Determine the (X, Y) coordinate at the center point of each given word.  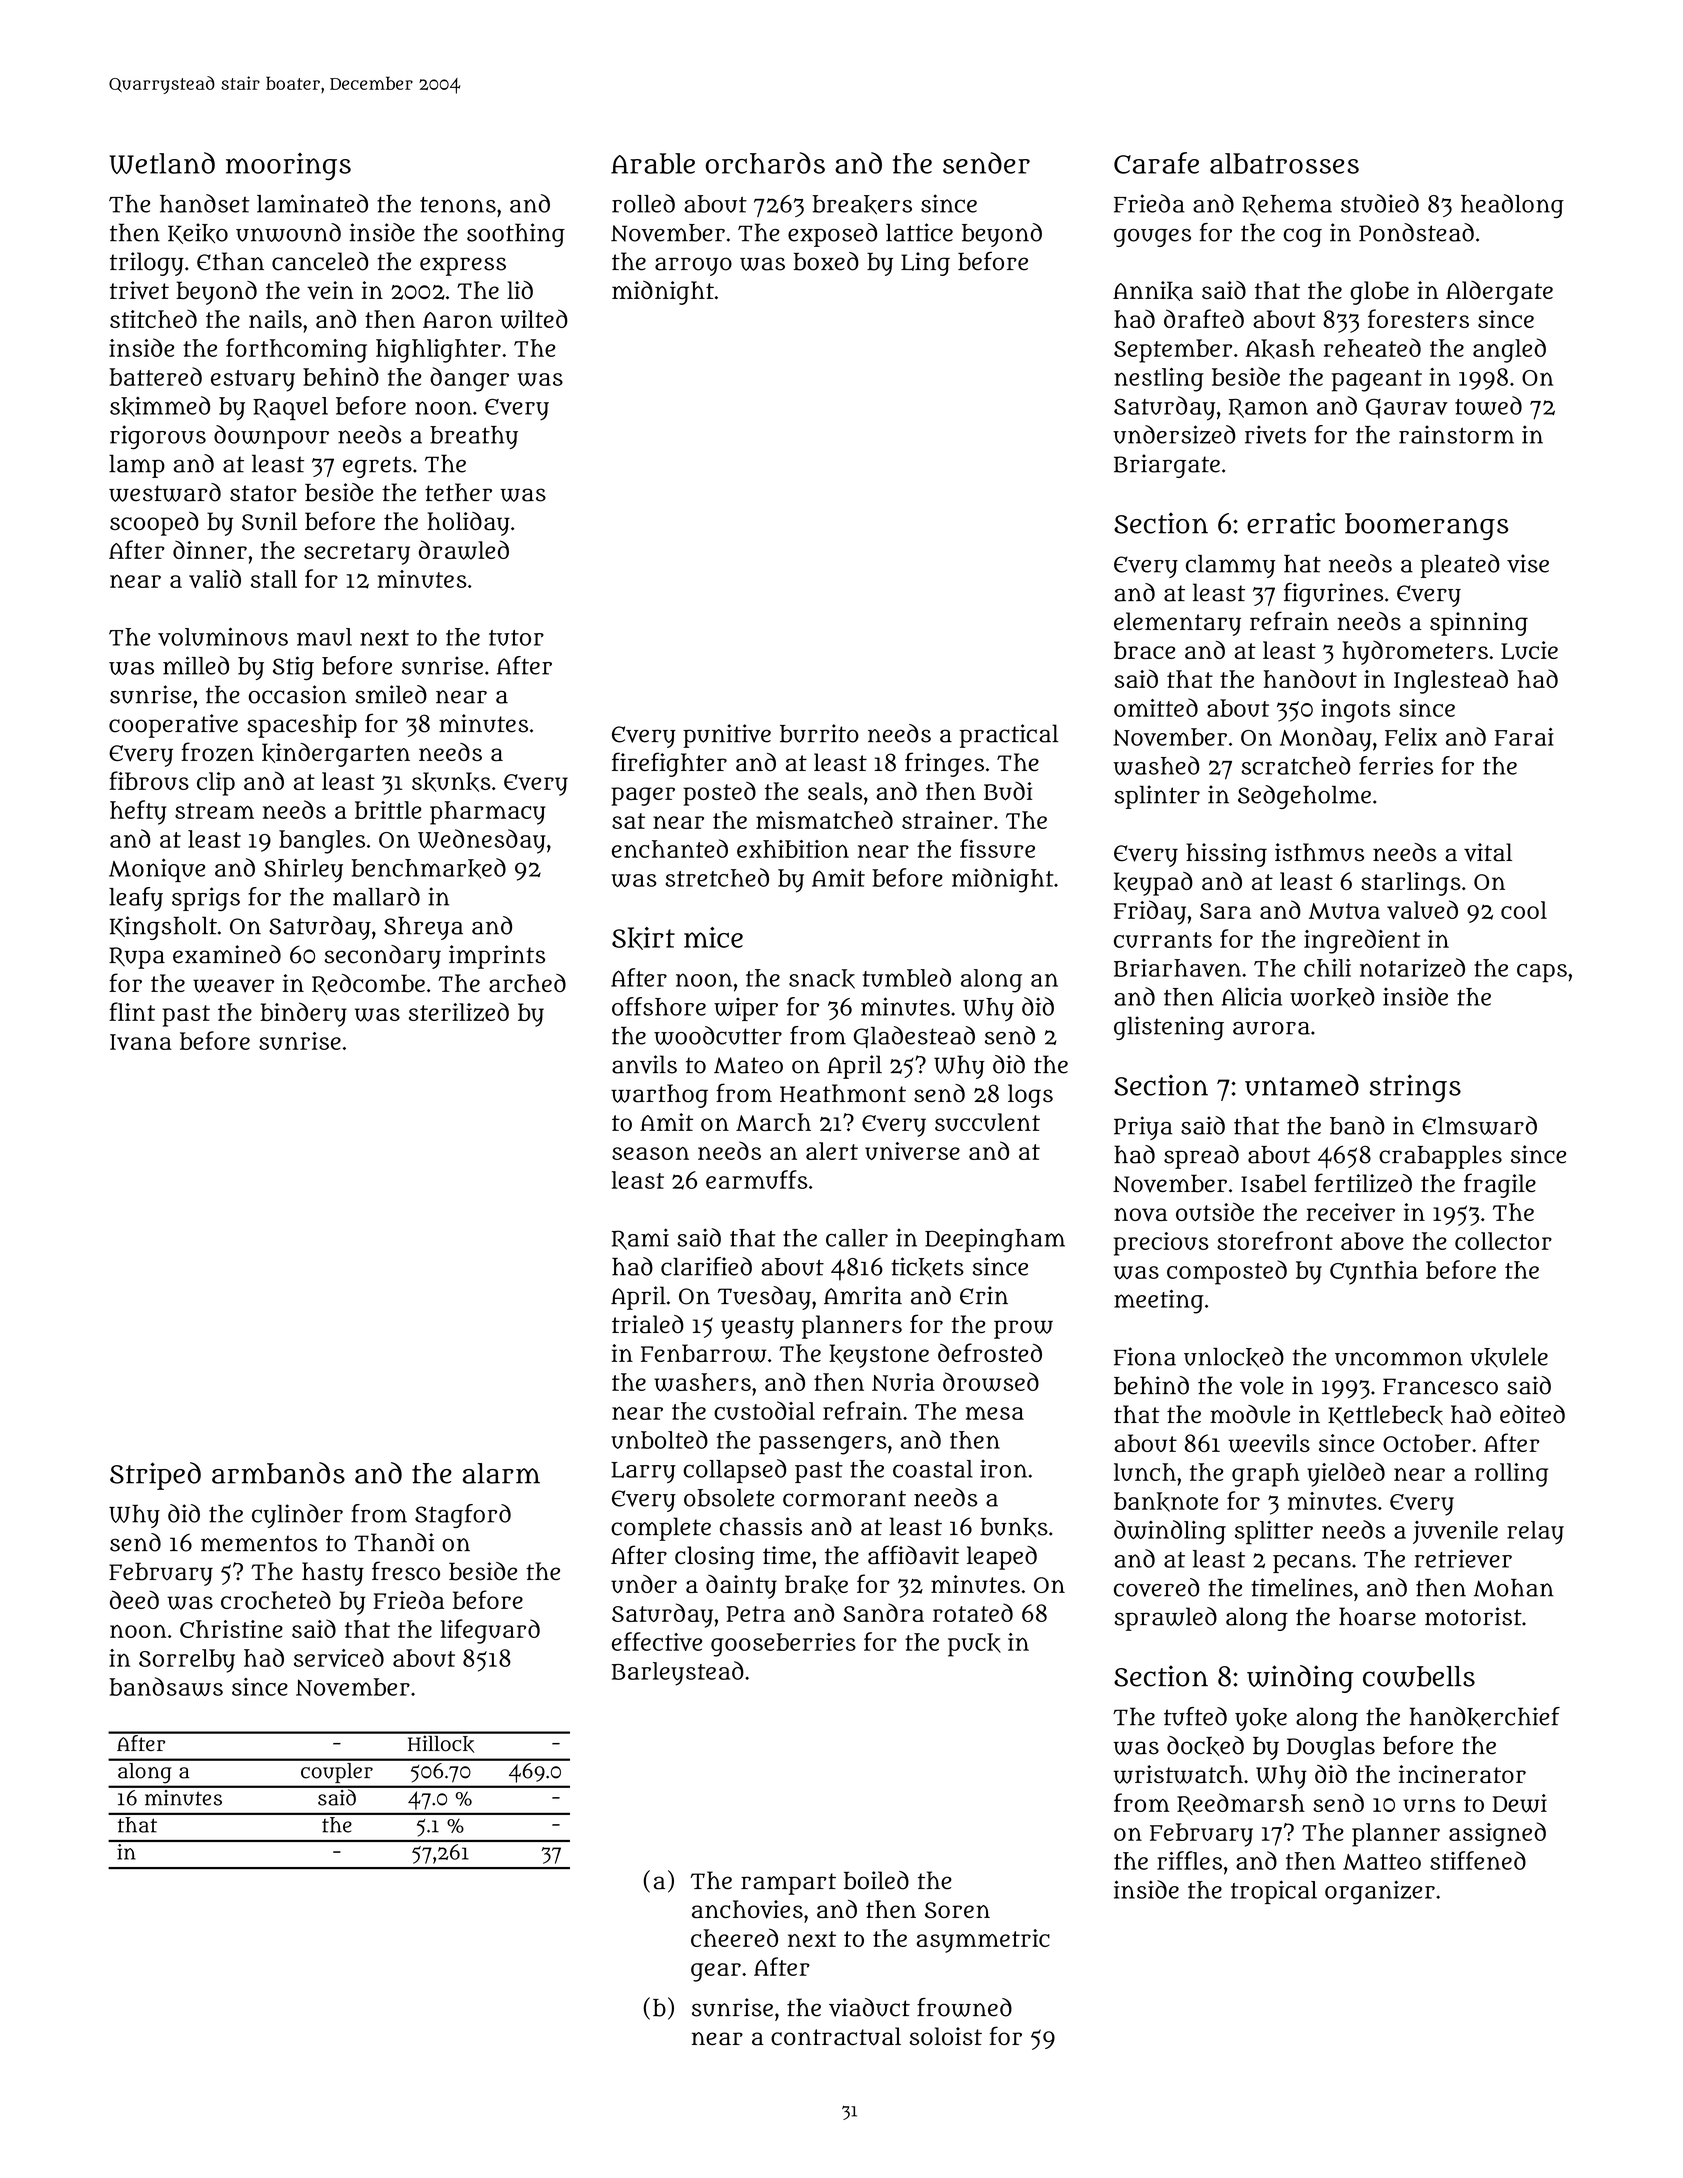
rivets (1275, 434)
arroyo (693, 266)
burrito (819, 733)
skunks (451, 782)
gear (716, 1972)
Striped (155, 1476)
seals (835, 791)
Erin (984, 1295)
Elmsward (1479, 1125)
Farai (1524, 737)
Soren (957, 1910)
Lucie (1529, 650)
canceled (320, 261)
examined (227, 954)
